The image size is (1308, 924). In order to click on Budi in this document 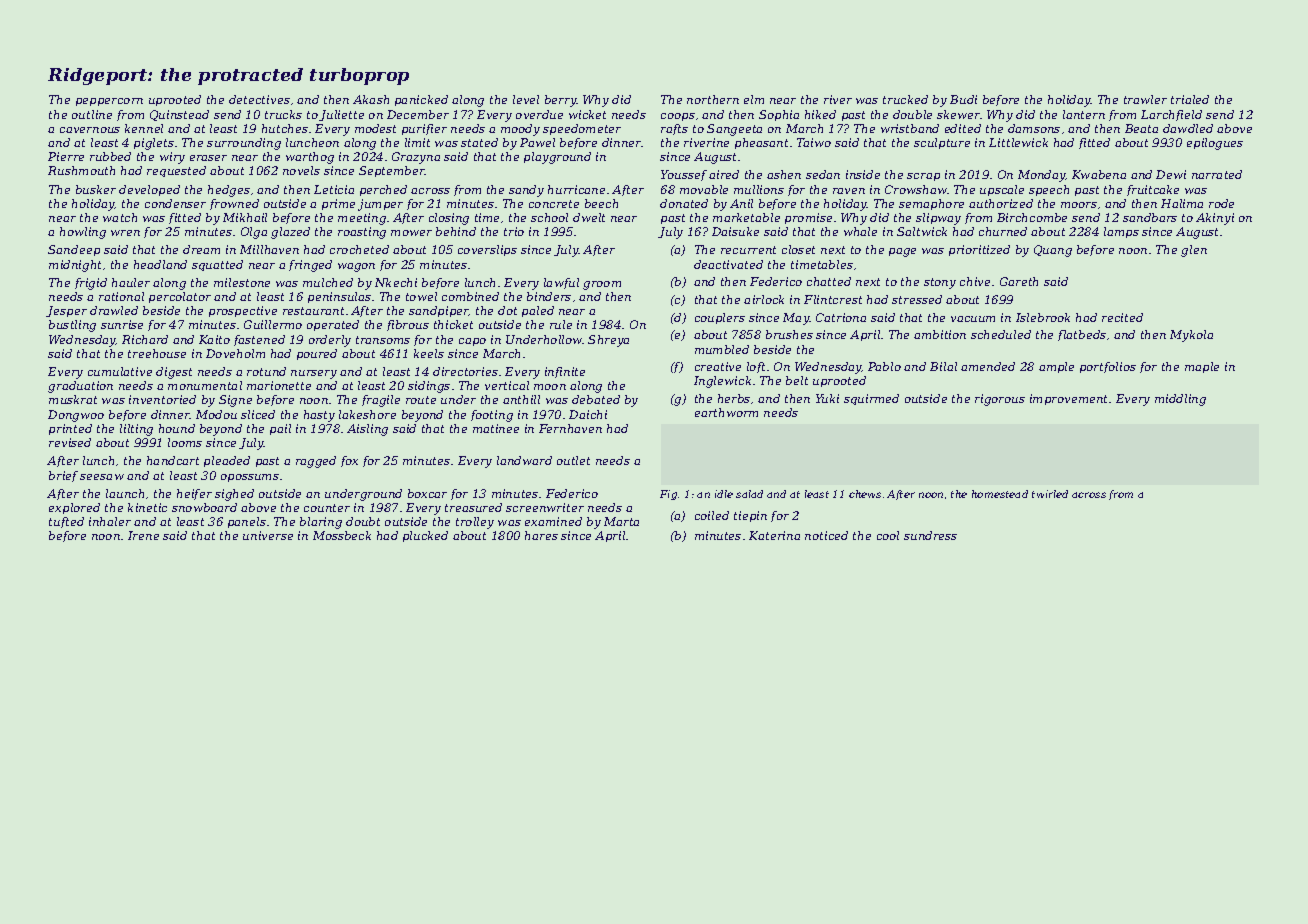, I will do `click(963, 99)`.
